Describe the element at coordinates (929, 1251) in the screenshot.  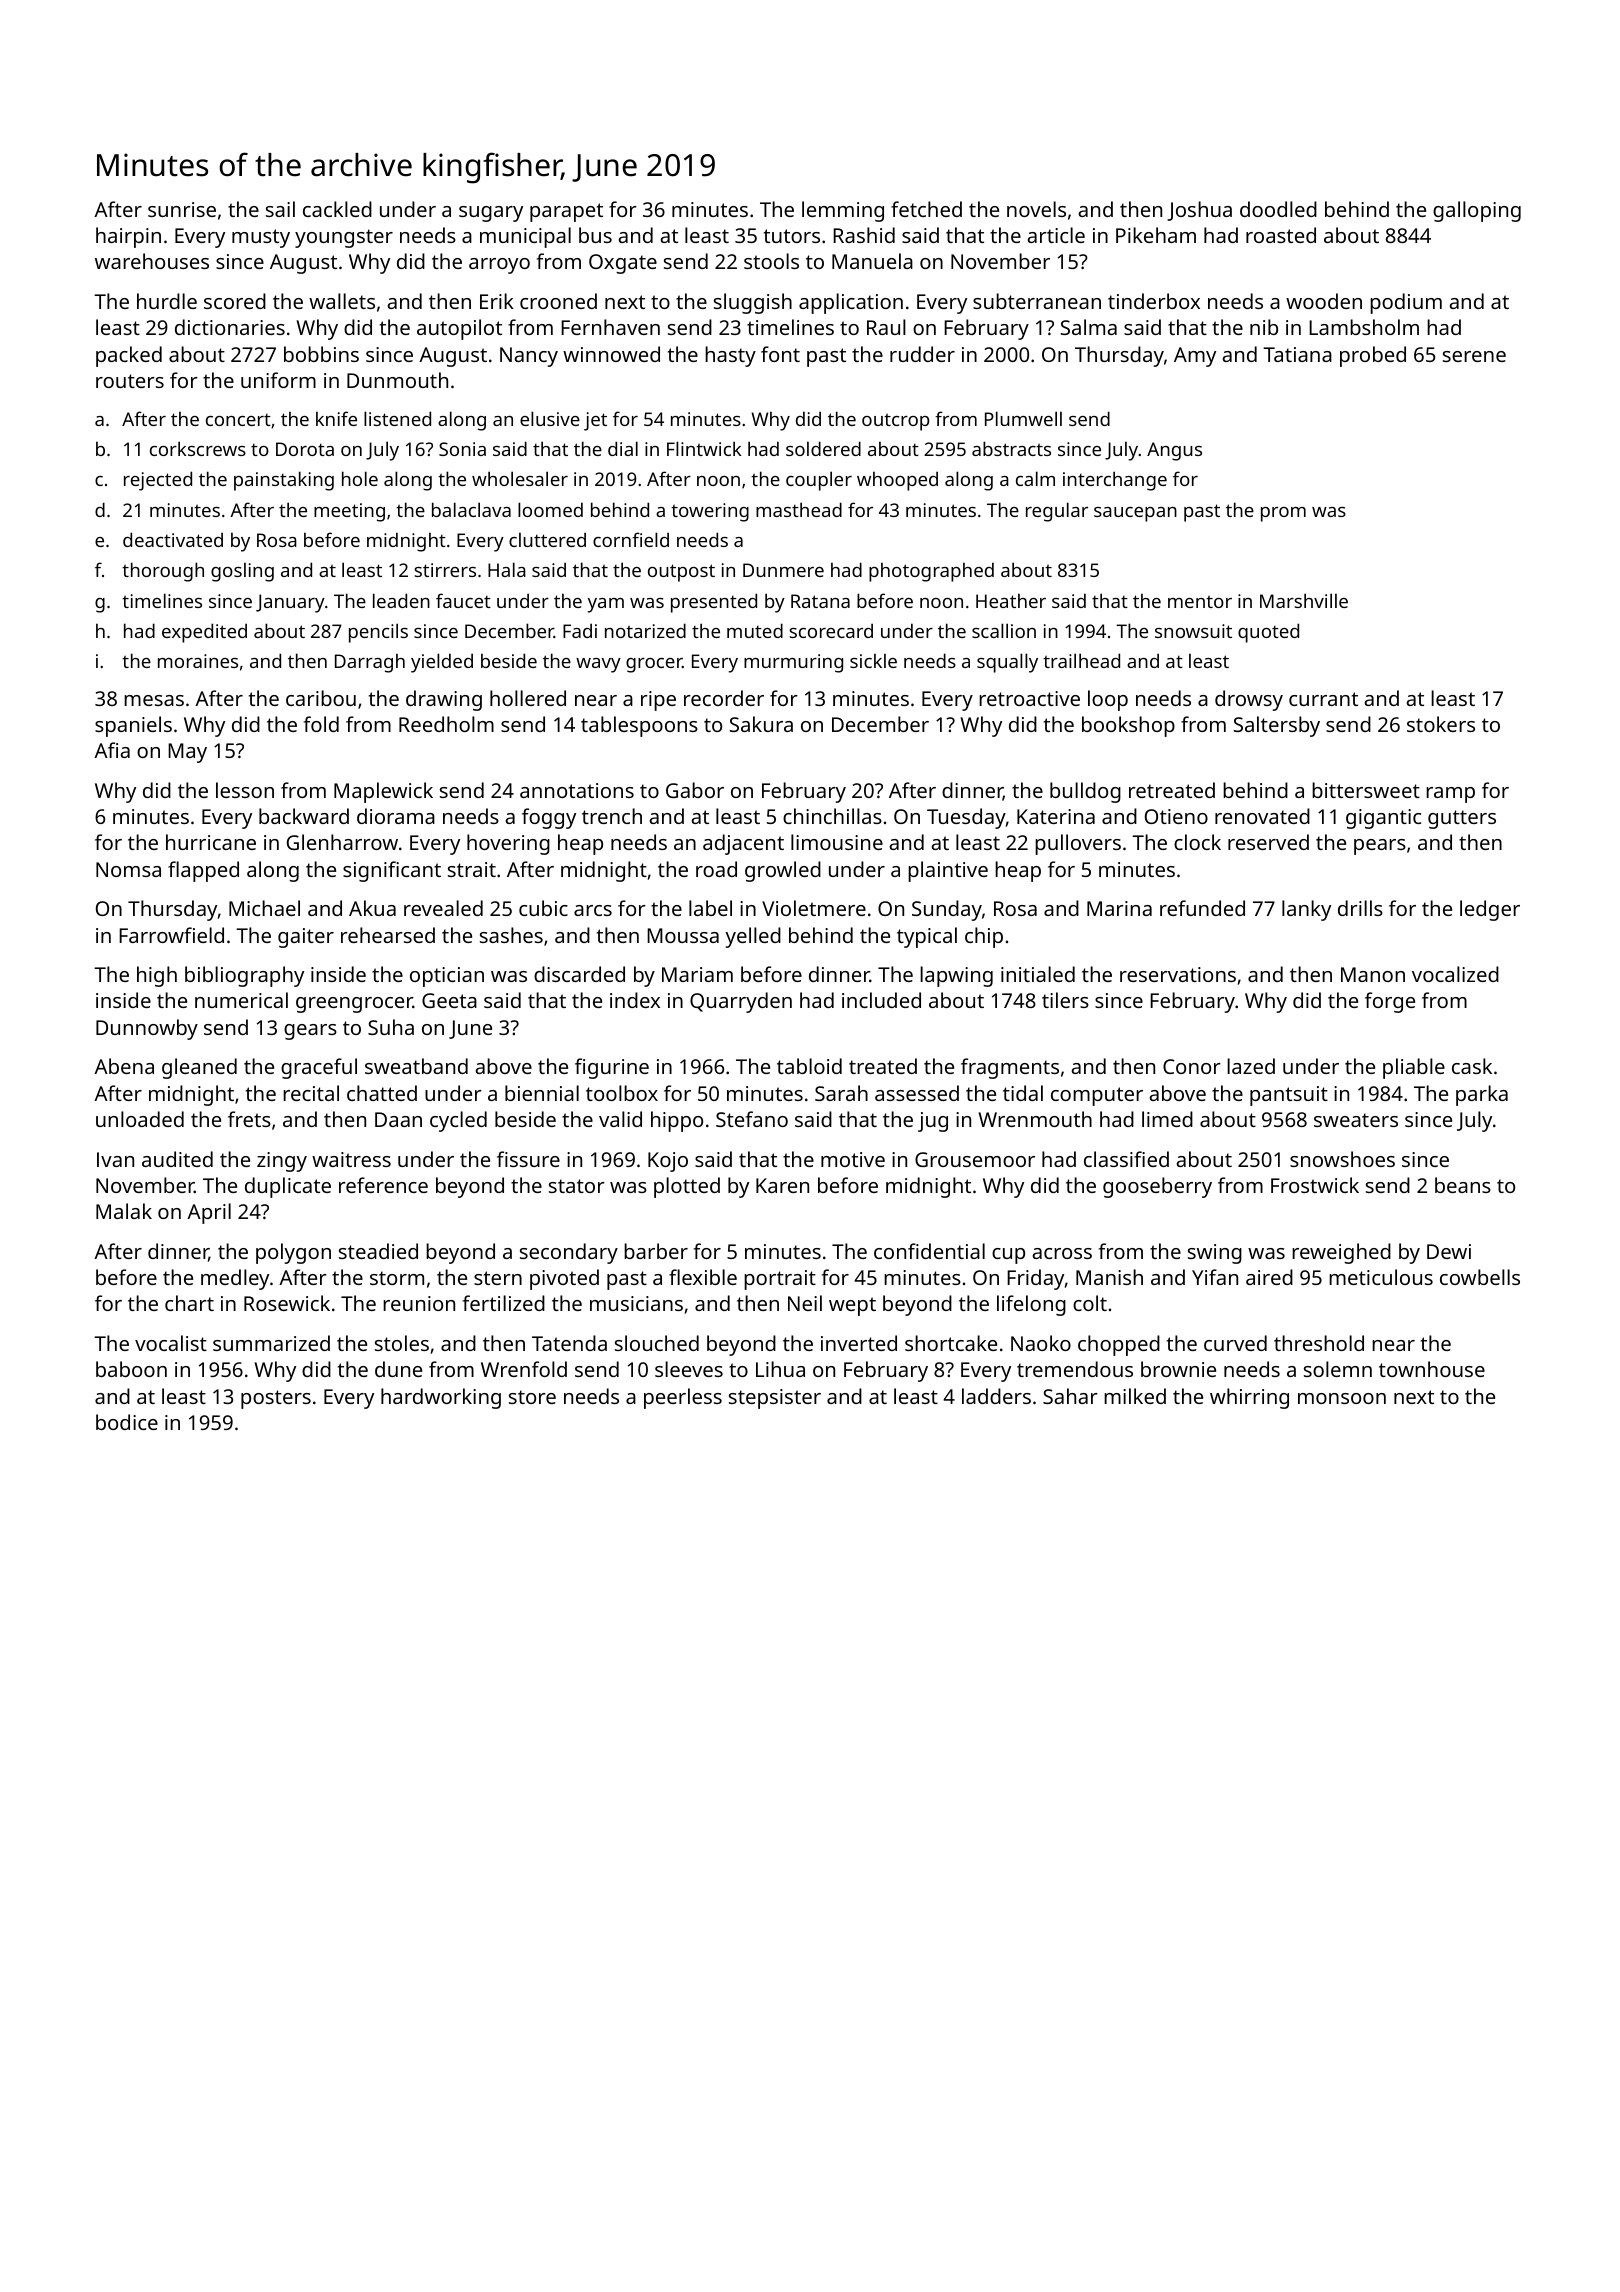
I see `confidential` at that location.
